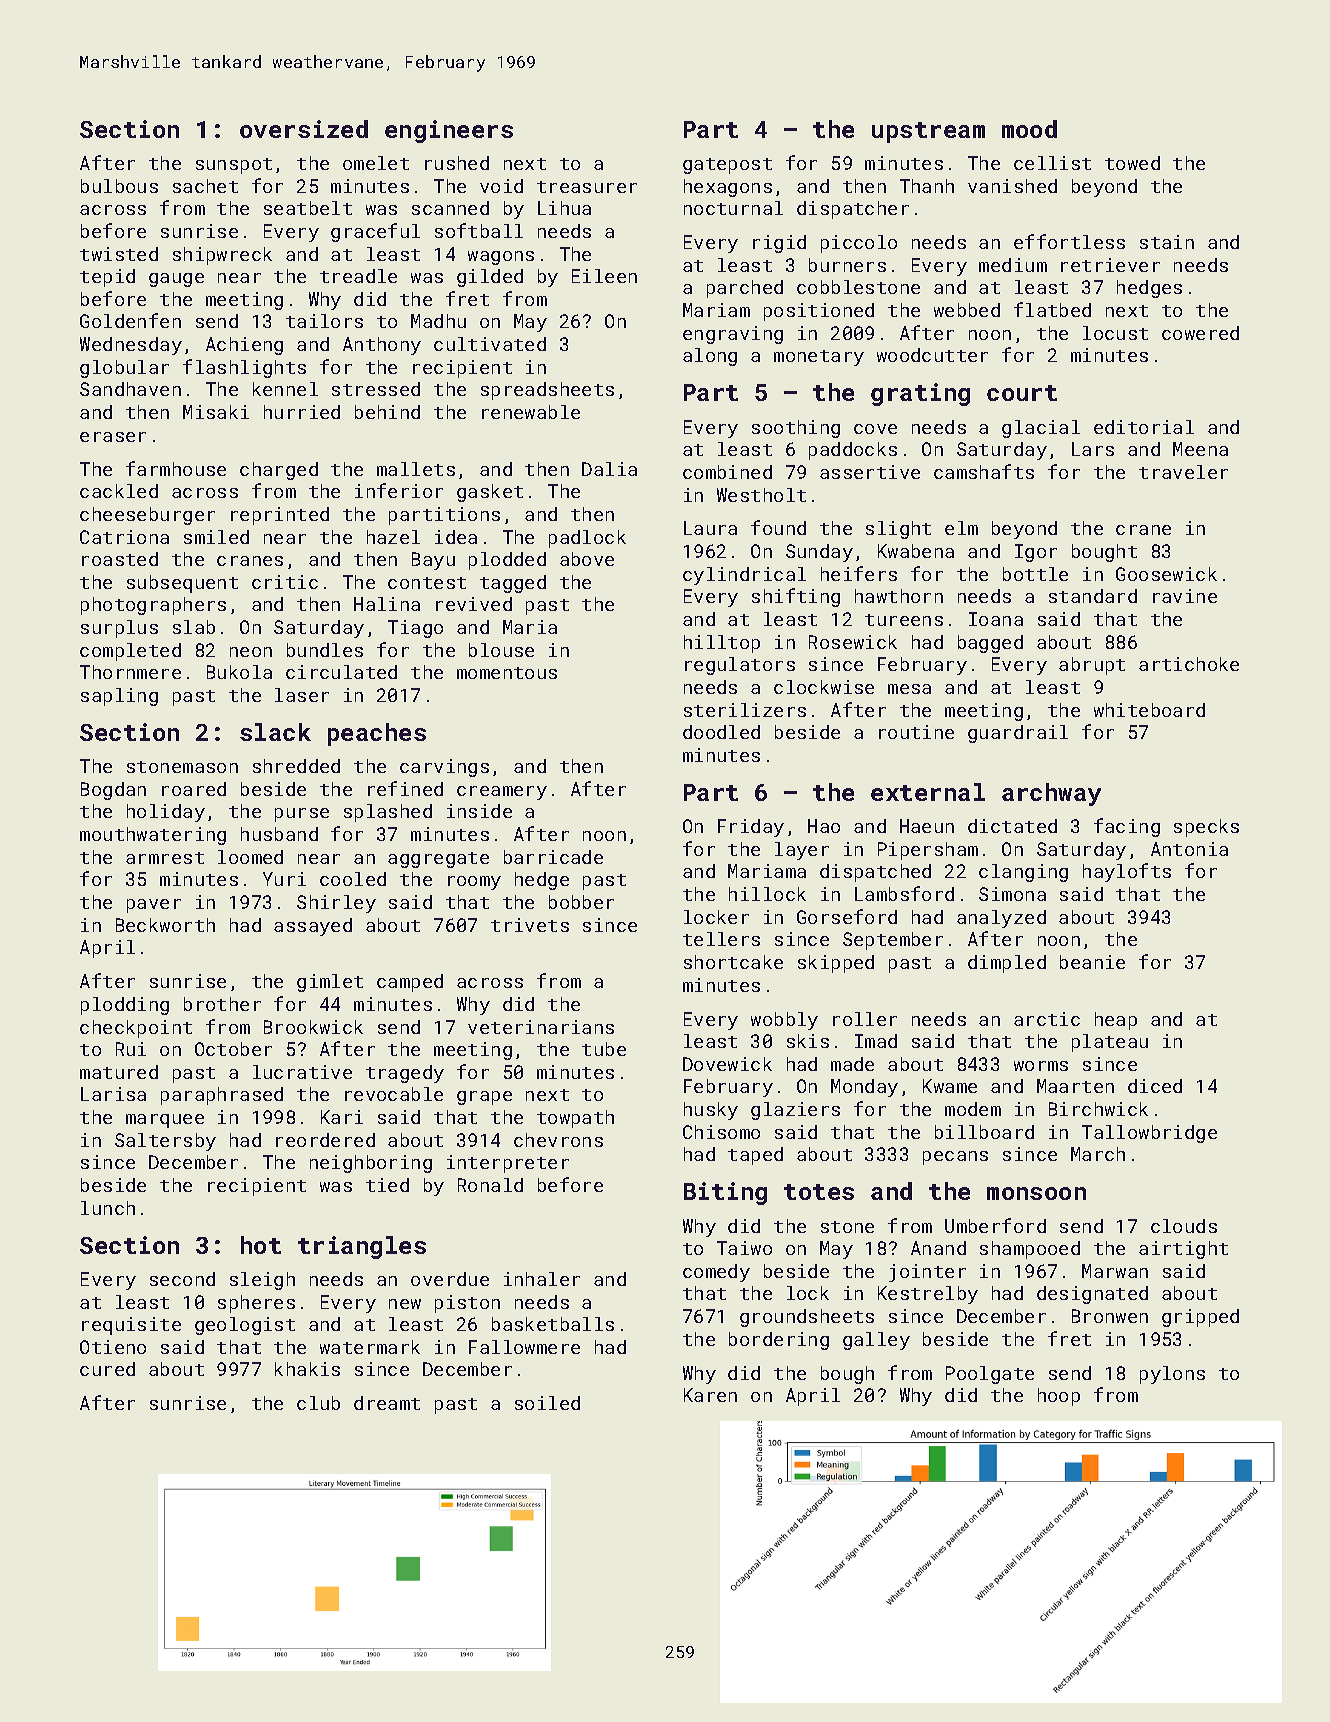 Image resolution: width=1330 pixels, height=1722 pixels. I want to click on tube, so click(604, 1049).
